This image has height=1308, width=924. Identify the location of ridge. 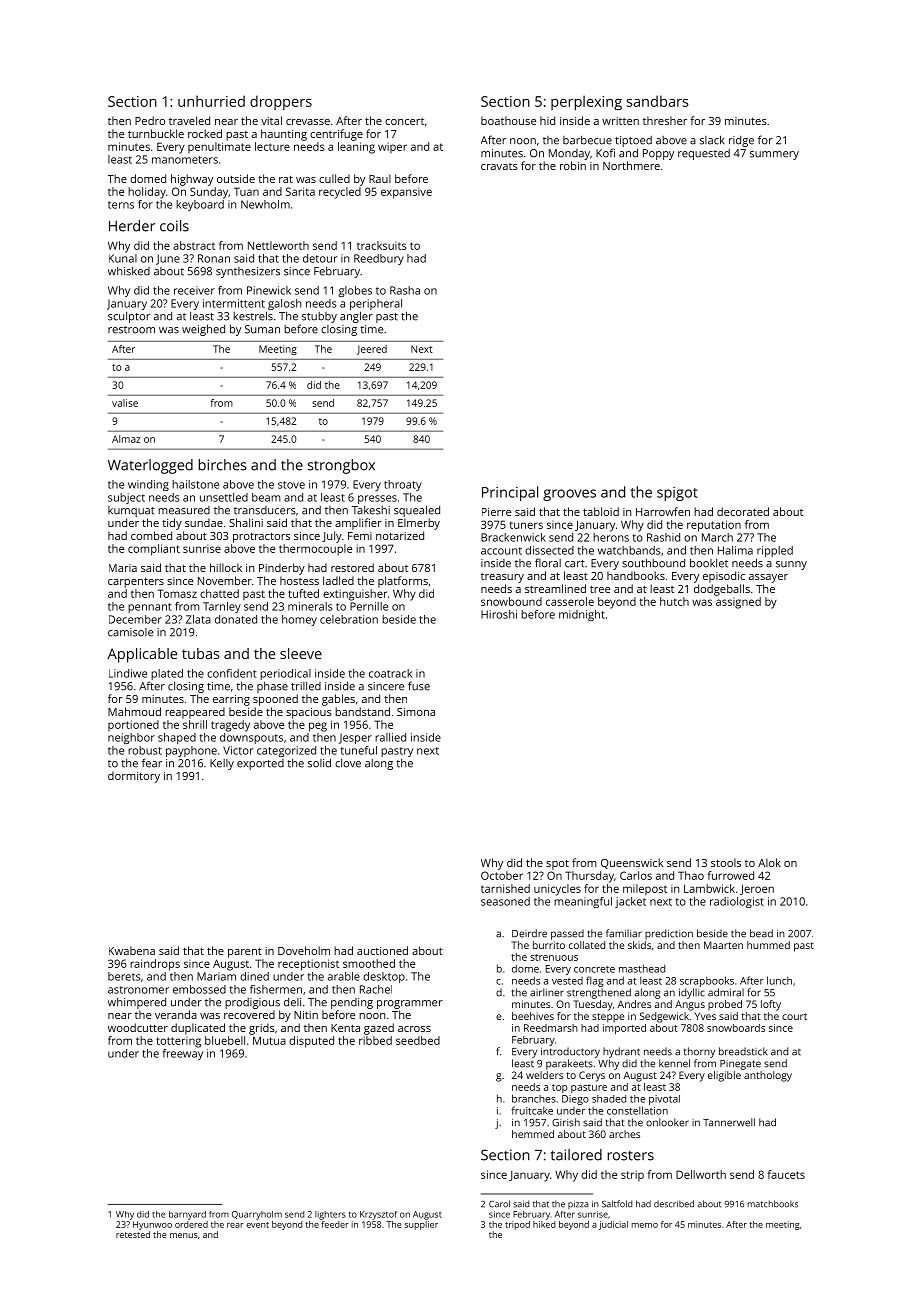
(741, 141).
